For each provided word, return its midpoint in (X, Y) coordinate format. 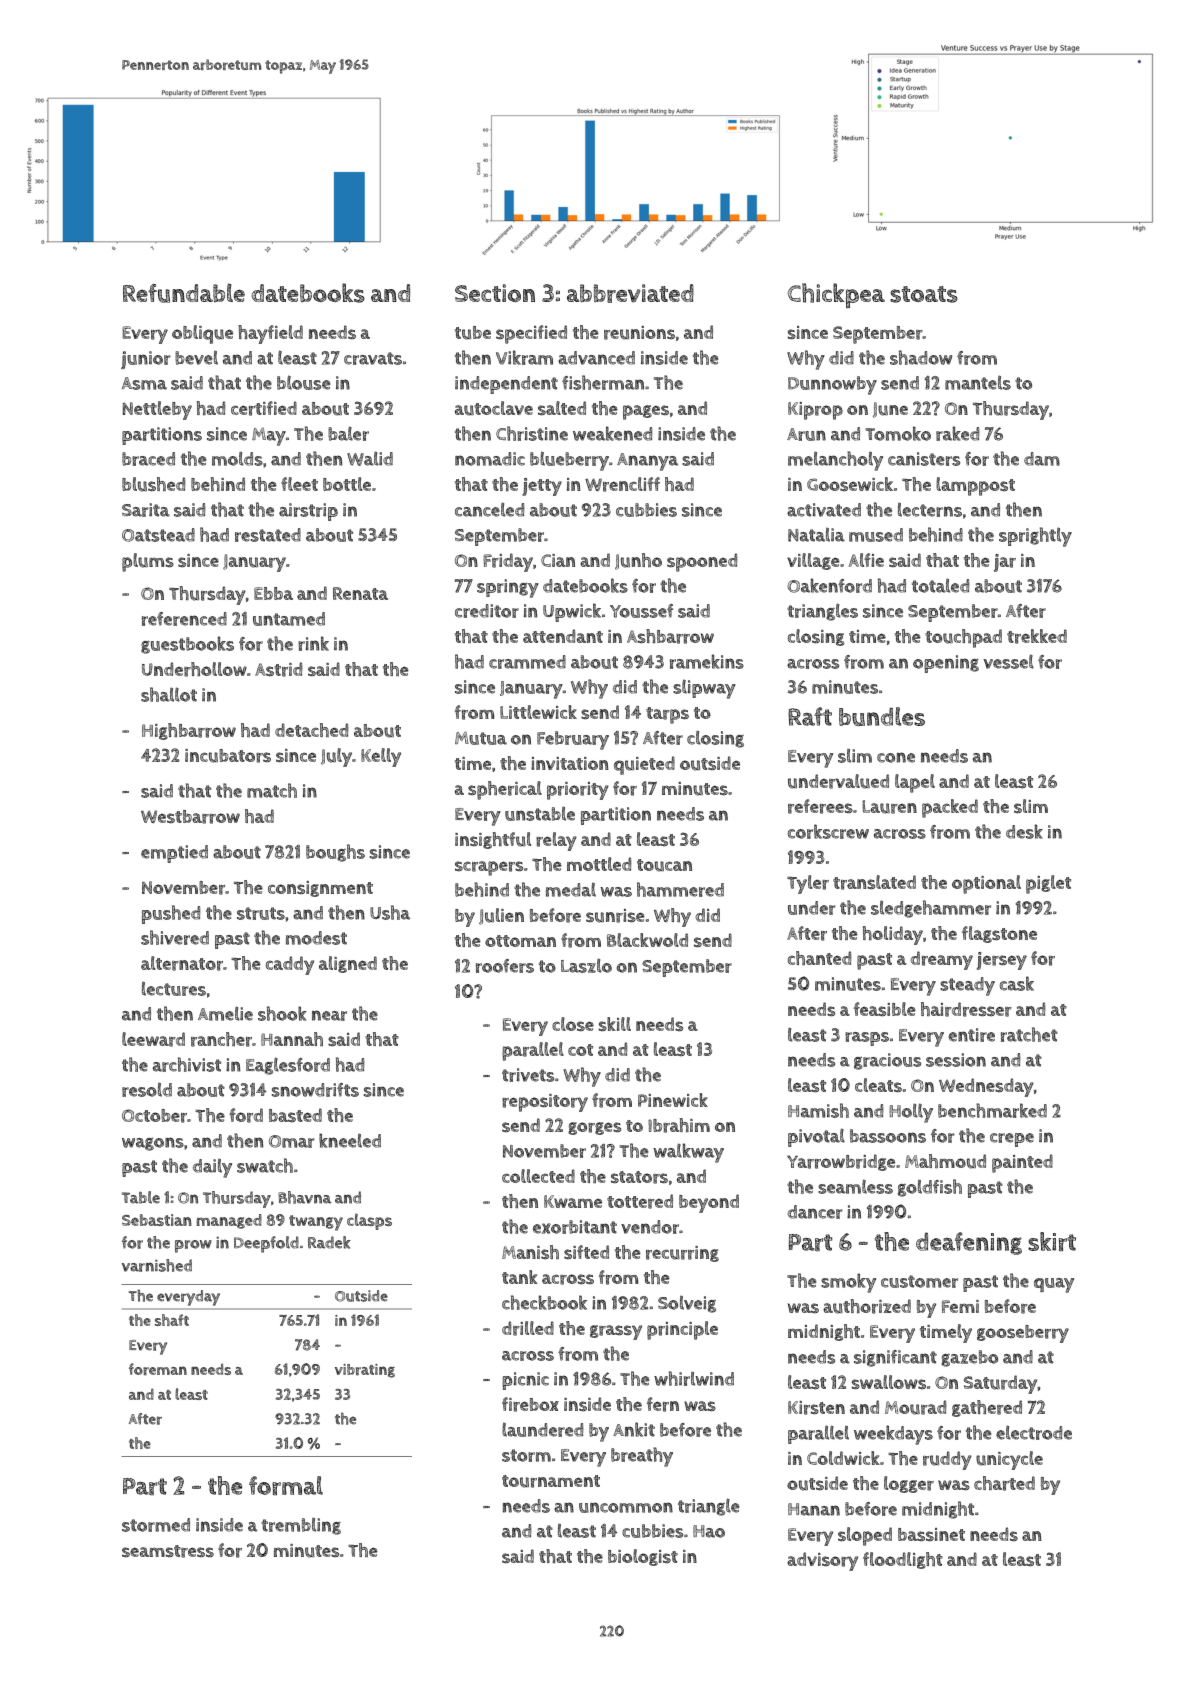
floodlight (903, 1560)
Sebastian (157, 1220)
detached (311, 730)
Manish (530, 1252)
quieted (644, 765)
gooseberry (1023, 1334)
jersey (1002, 961)
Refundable (184, 293)
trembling (301, 1526)
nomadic (490, 459)
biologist (643, 1557)
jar (1005, 563)
